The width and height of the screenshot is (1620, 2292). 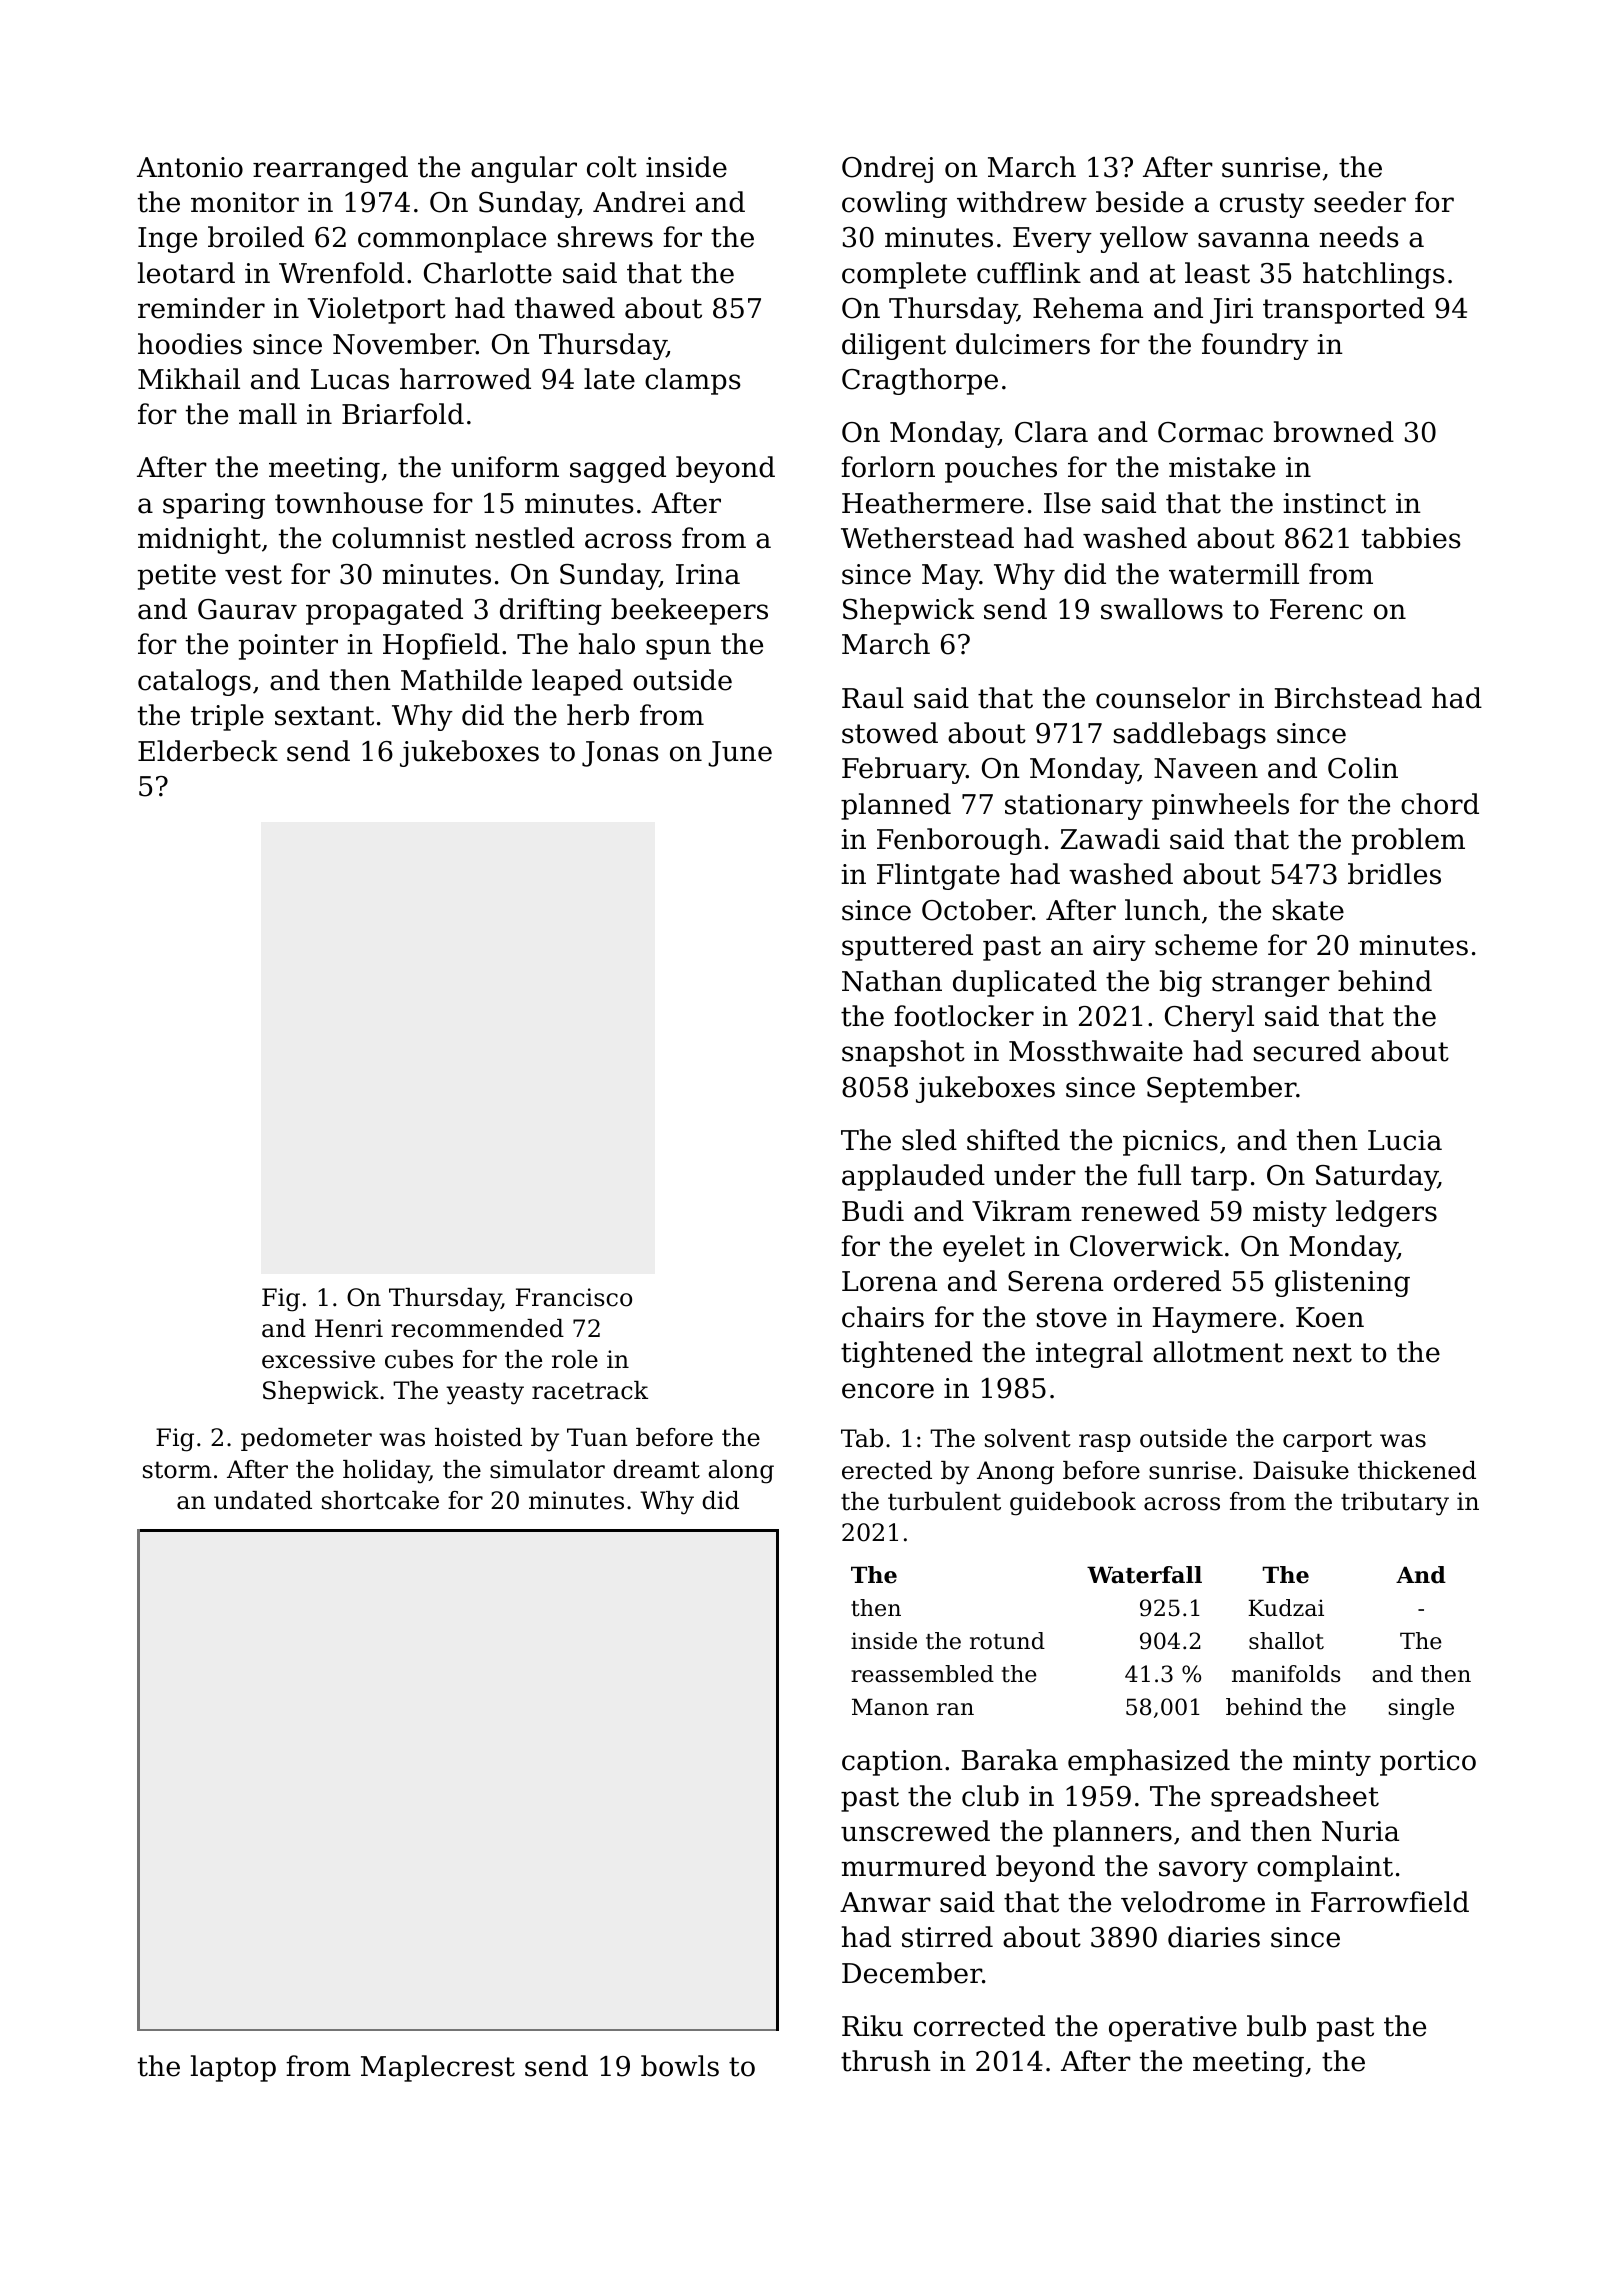 I want to click on undated, so click(x=263, y=1500).
